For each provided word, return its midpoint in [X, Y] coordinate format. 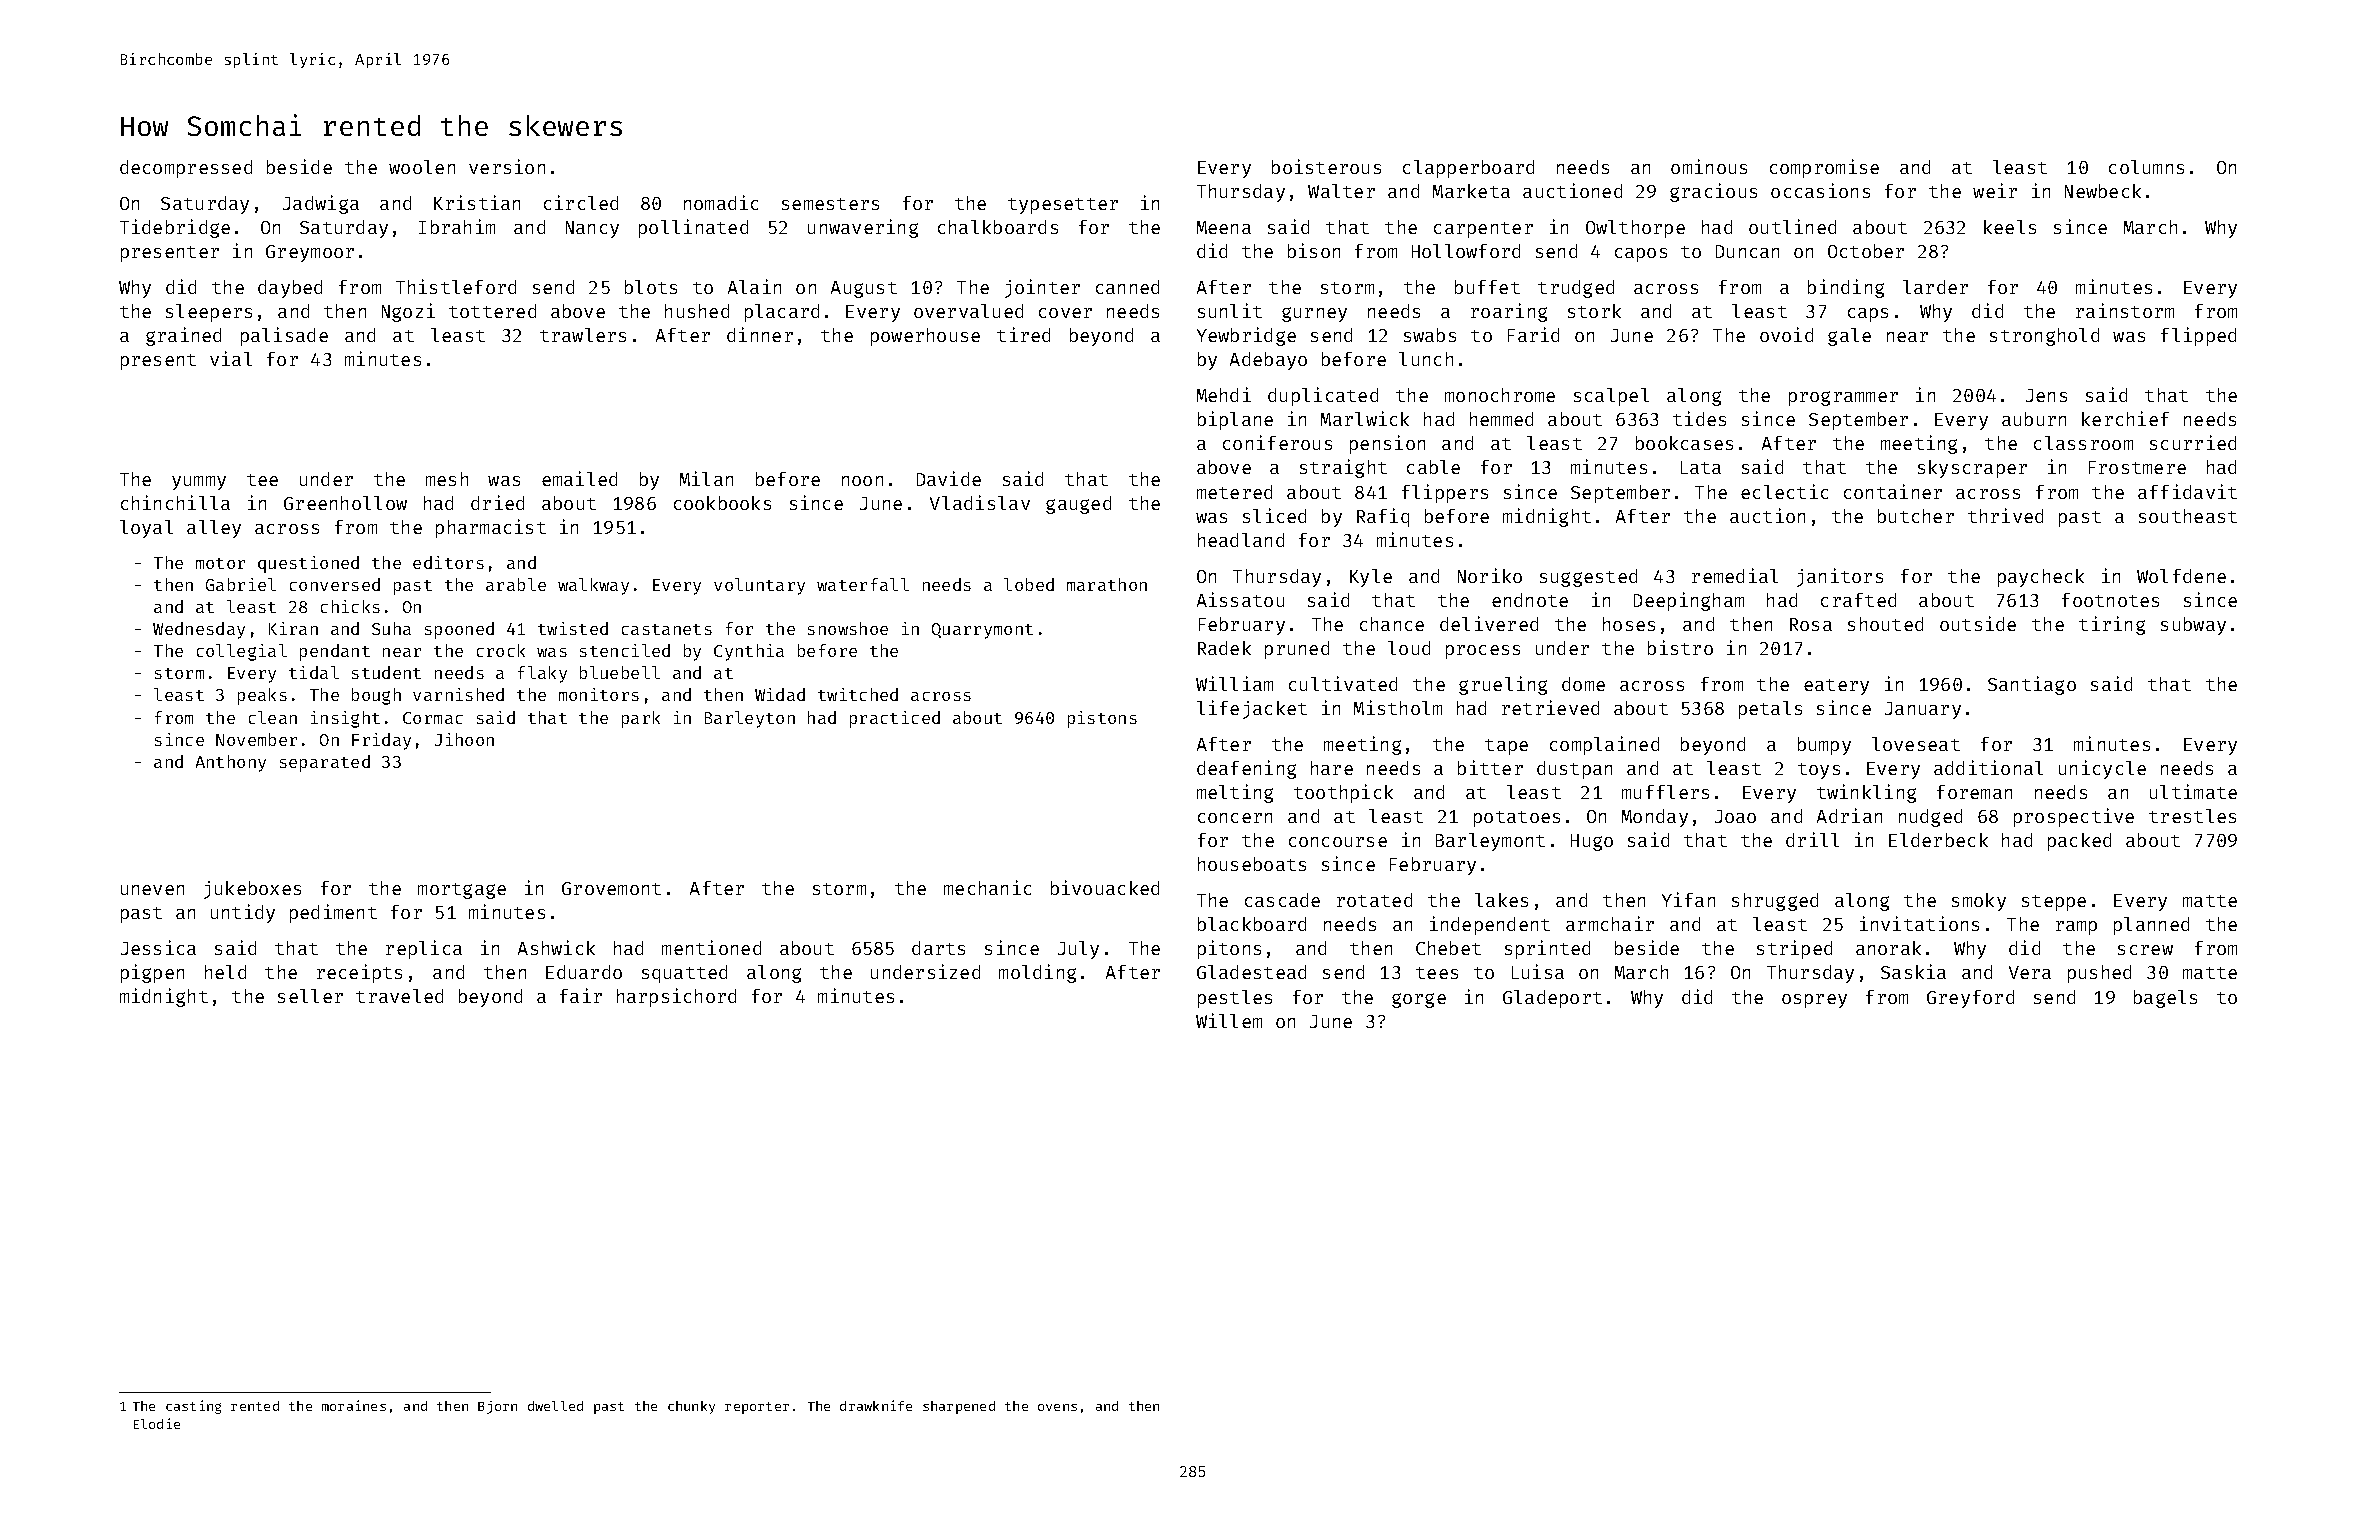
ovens [1057, 1407]
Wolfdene [2181, 576]
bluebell [620, 672]
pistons [1102, 719]
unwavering [863, 228]
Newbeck [2103, 191]
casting [193, 1407]
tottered [492, 311]
